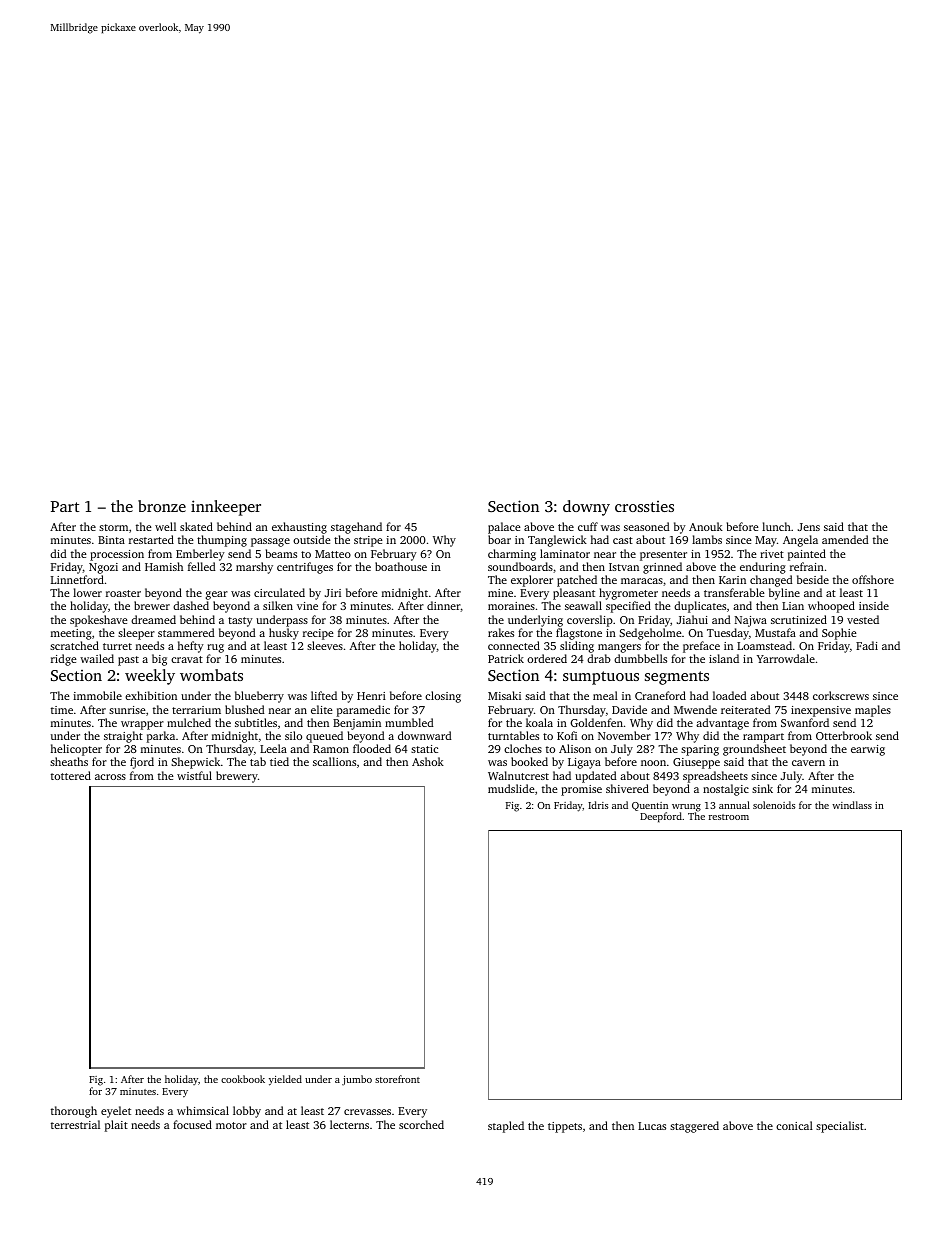 The width and height of the page is (952, 1233). Describe the element at coordinates (661, 817) in the page. I see `Deepford` at that location.
